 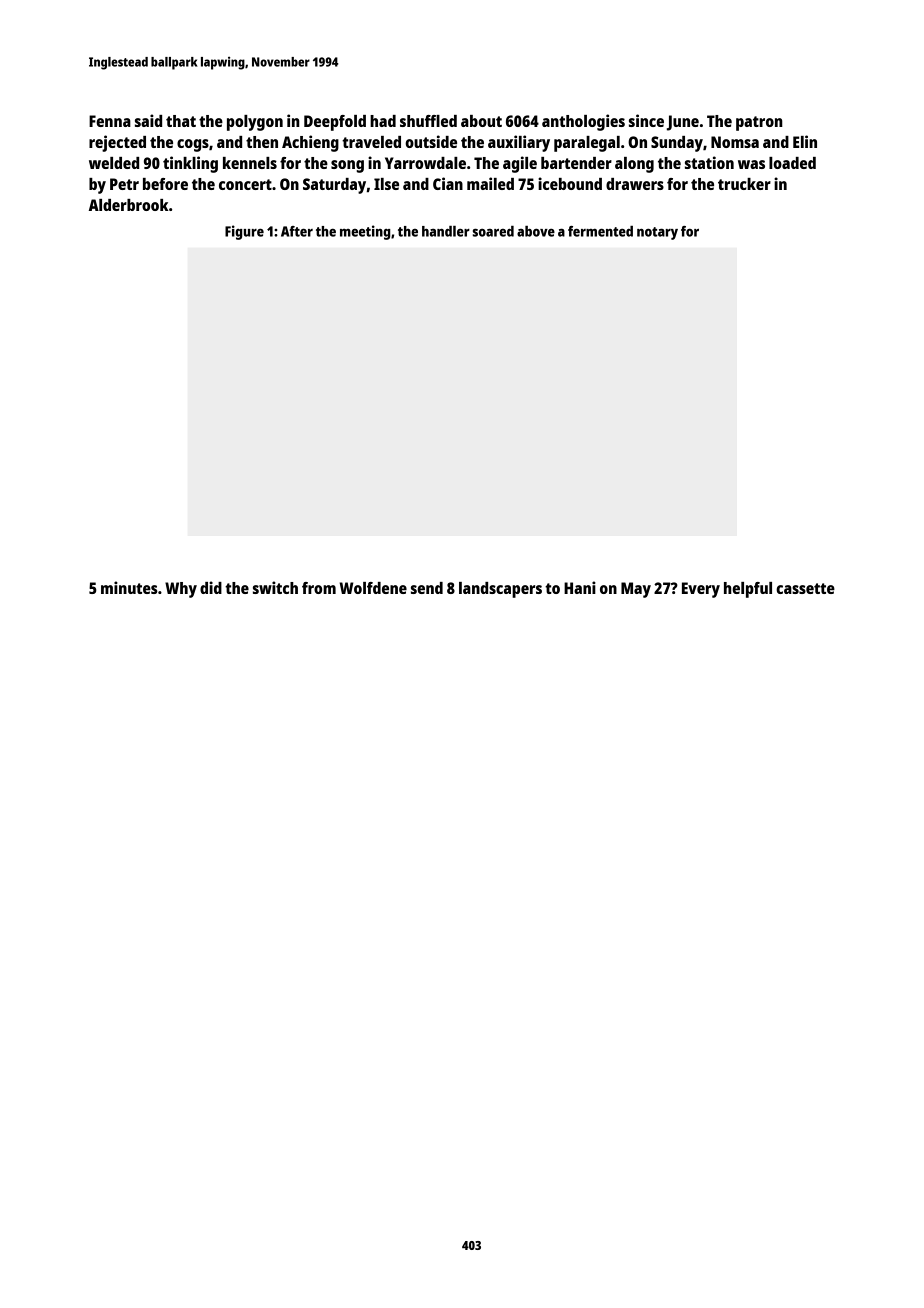 I want to click on Fenna, so click(x=110, y=121).
